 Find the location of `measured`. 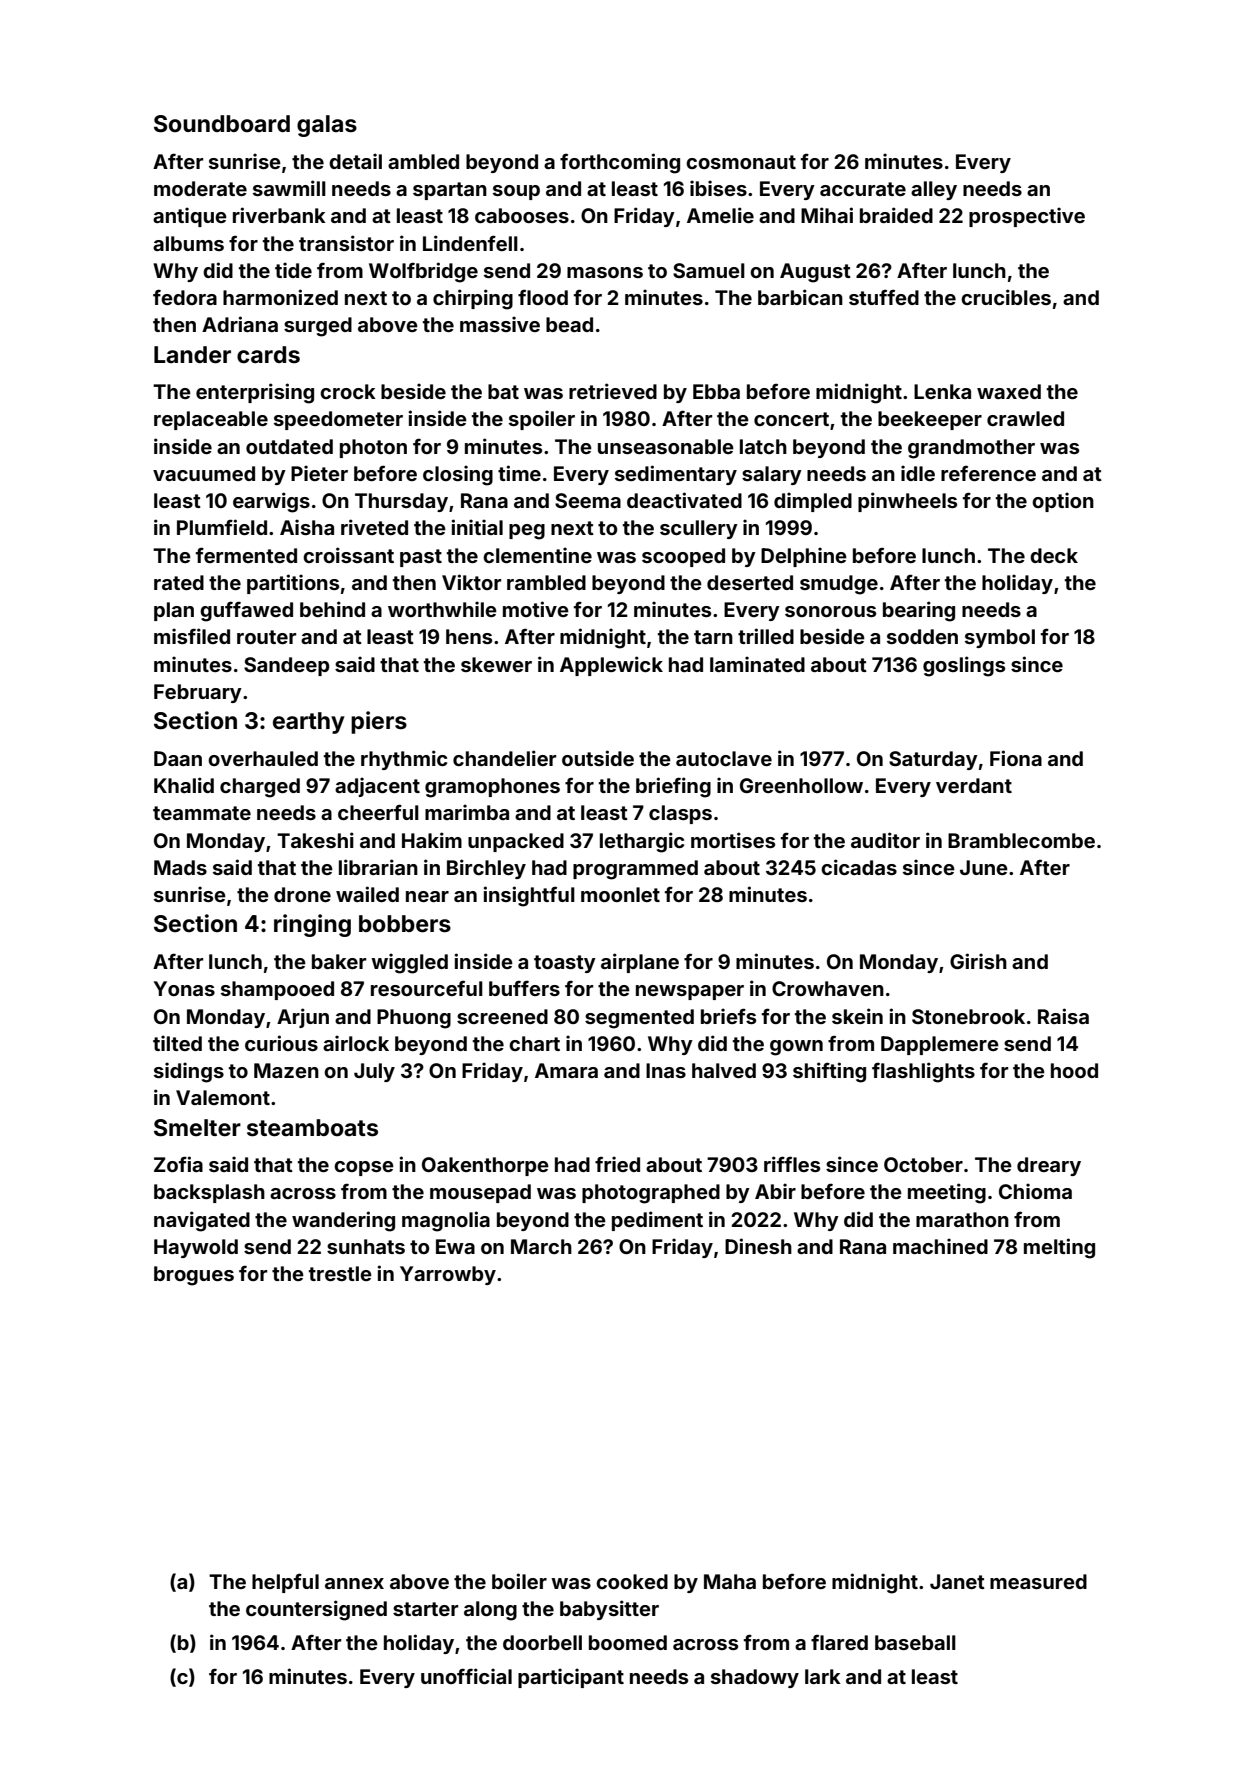

measured is located at coordinates (1038, 1581).
